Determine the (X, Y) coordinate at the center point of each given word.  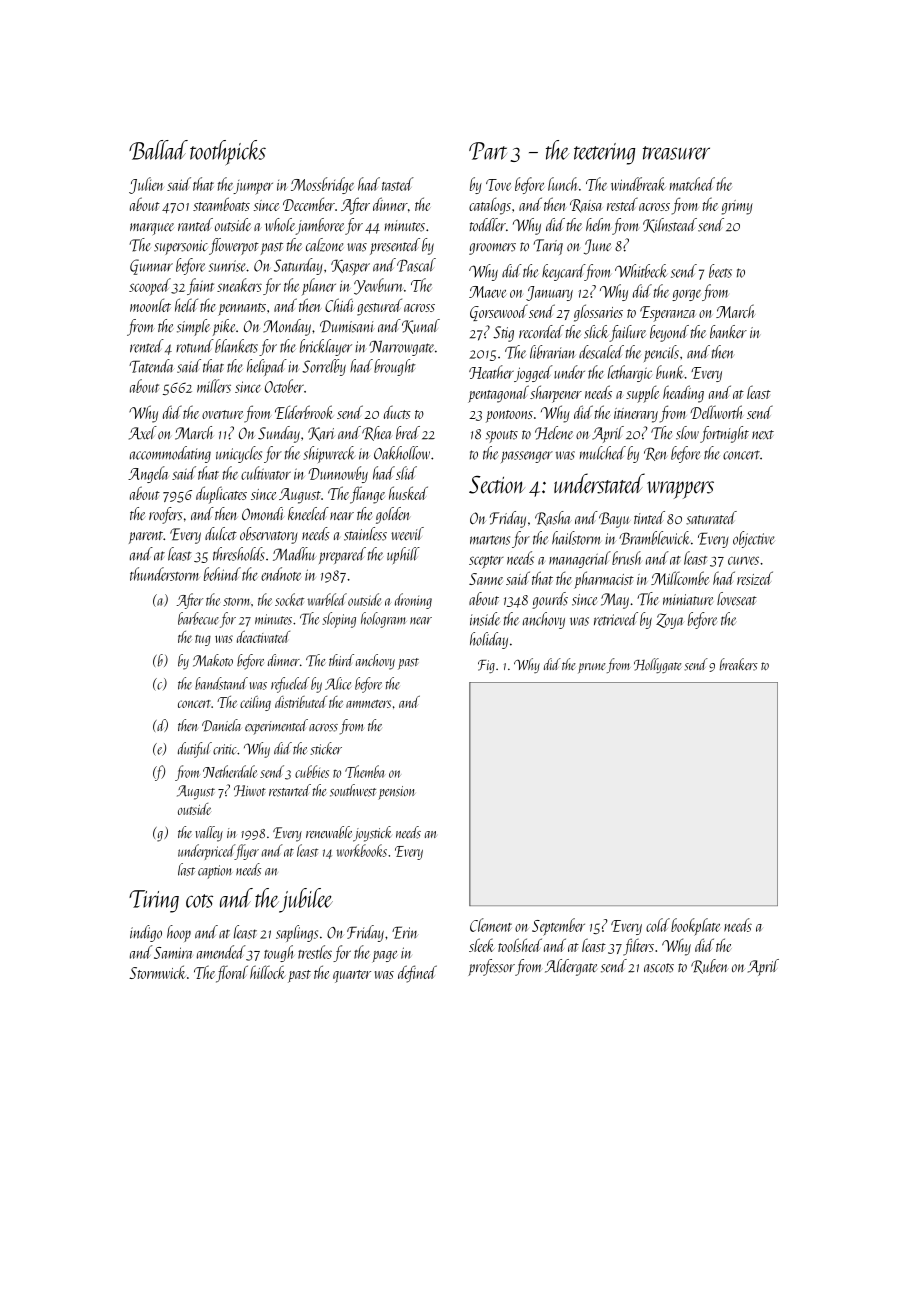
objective (754, 539)
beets (720, 271)
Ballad (158, 150)
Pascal (416, 265)
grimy (737, 207)
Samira (173, 953)
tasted (398, 184)
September (558, 927)
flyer (247, 852)
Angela (148, 474)
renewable (329, 832)
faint (200, 286)
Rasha (553, 518)
